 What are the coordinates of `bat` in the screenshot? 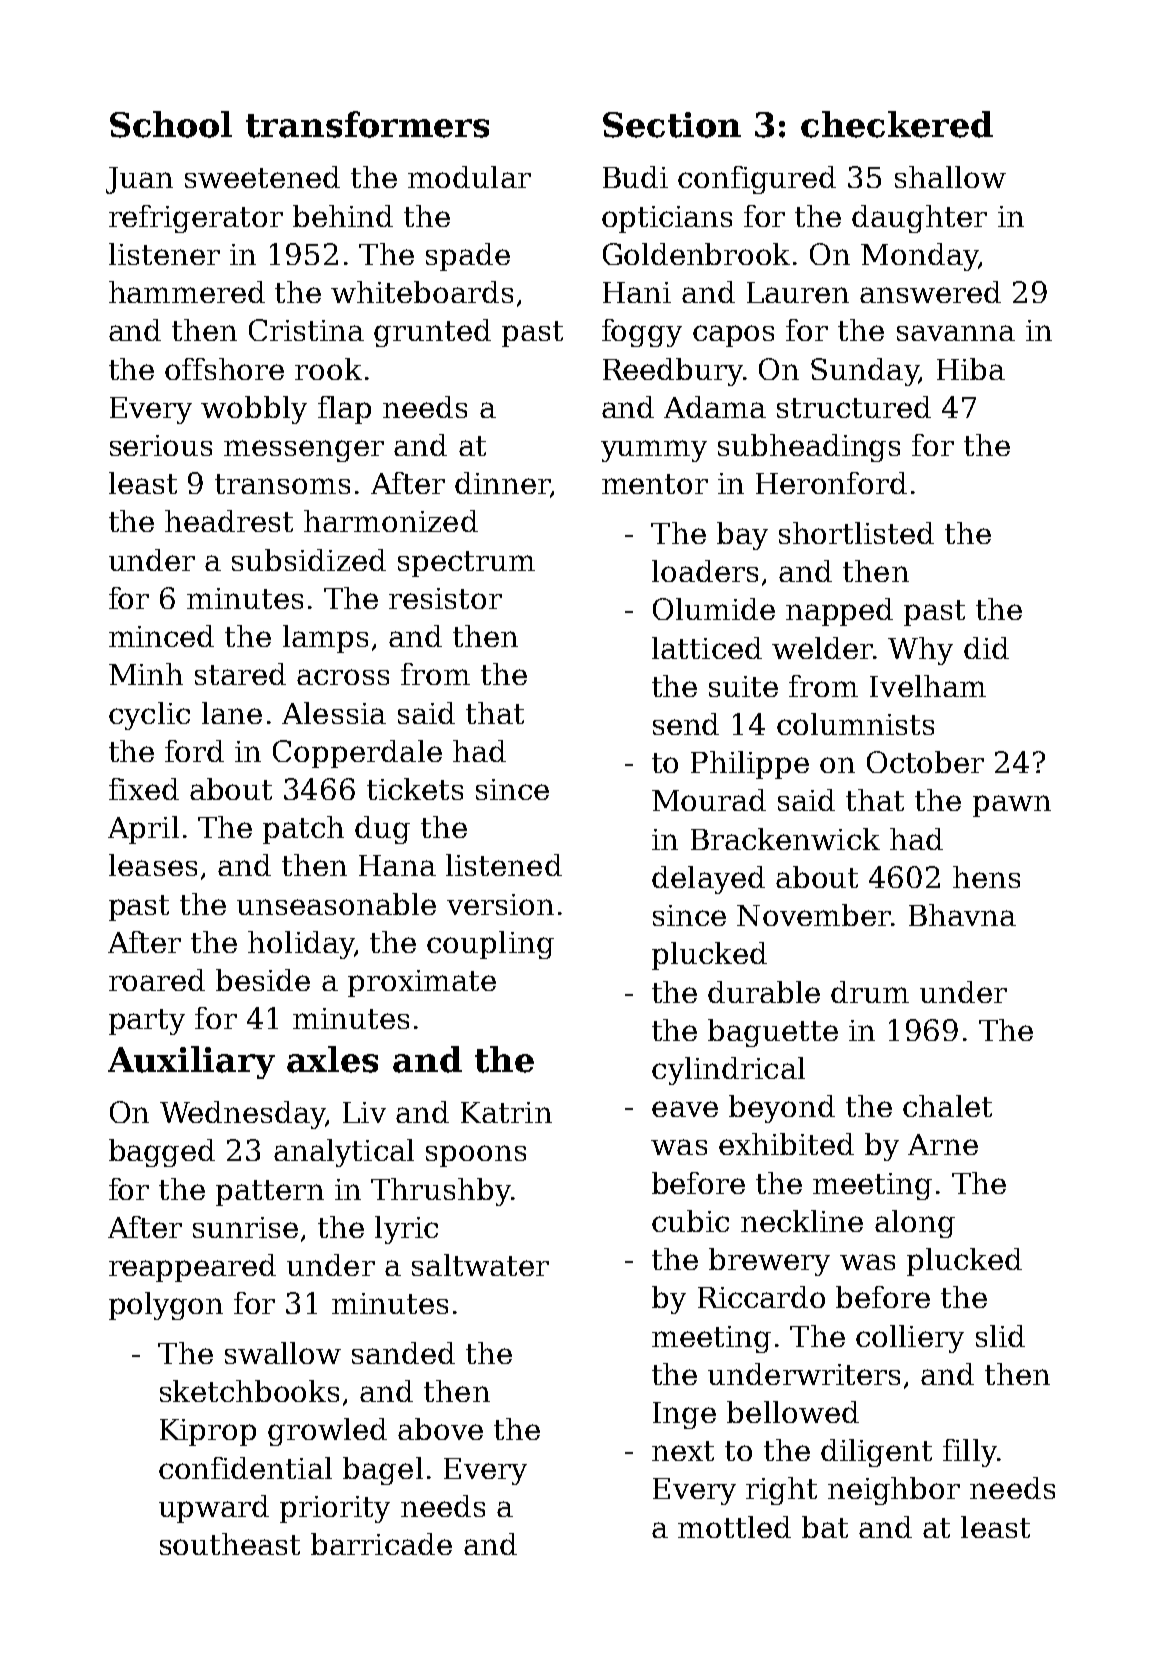 It's located at (825, 1527).
